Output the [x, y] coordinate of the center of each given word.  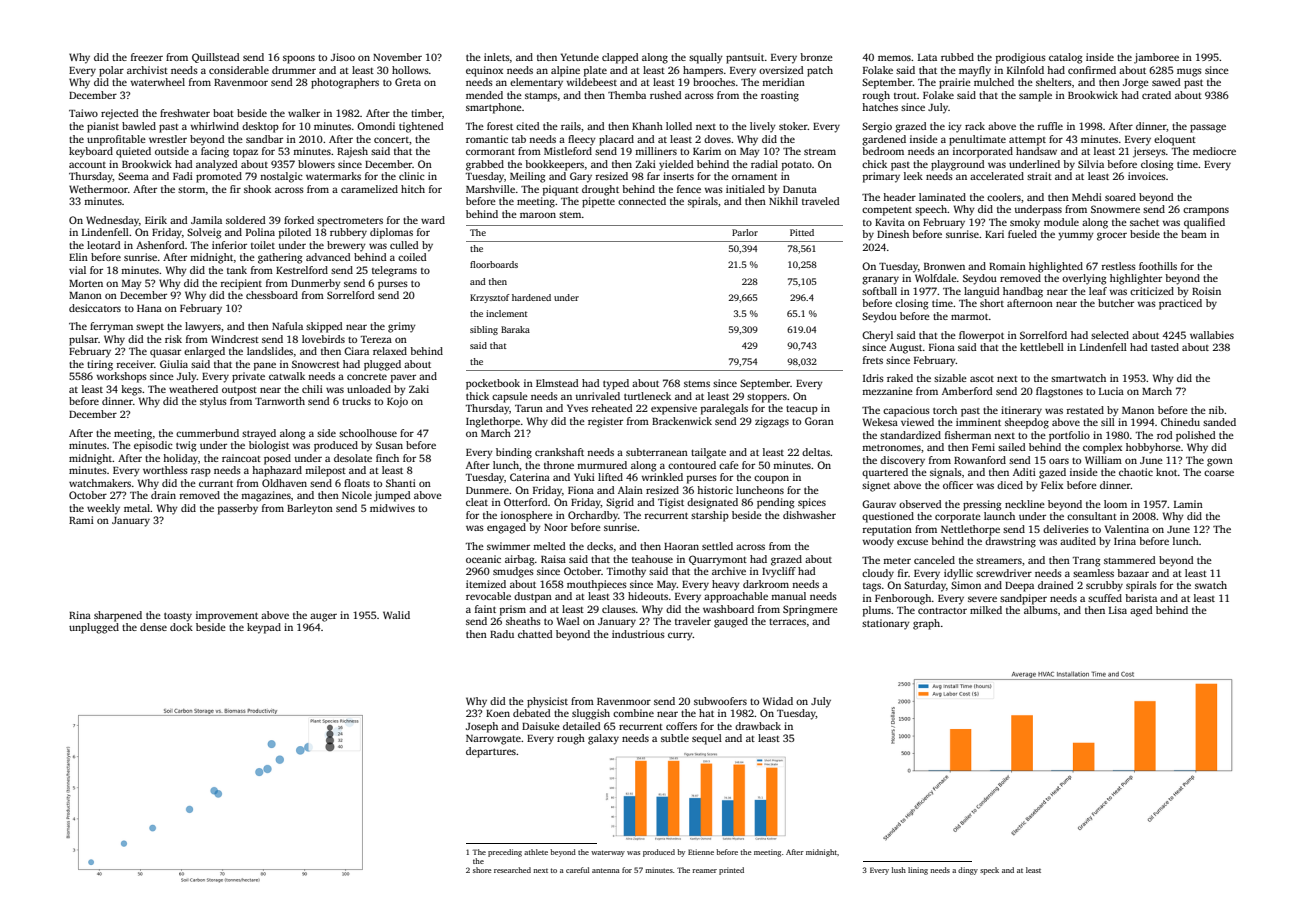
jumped [392, 496]
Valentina [1127, 529]
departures [491, 752]
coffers [681, 726]
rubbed [957, 57]
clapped [620, 58]
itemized [486, 584]
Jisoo [343, 57]
